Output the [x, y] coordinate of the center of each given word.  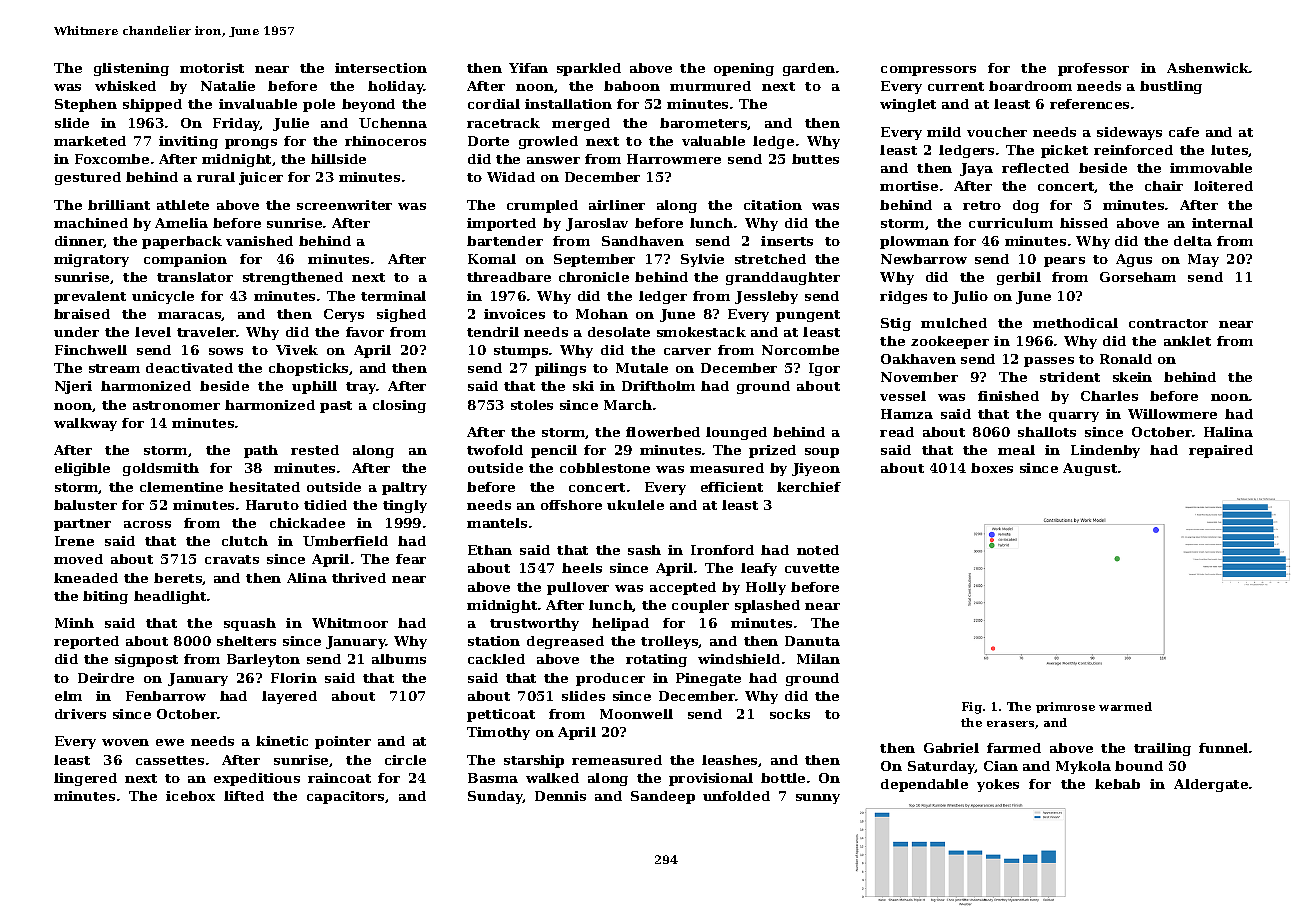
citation [773, 205]
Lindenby [1105, 451]
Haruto [272, 505]
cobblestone [605, 468]
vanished [259, 241]
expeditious [257, 779]
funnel [1223, 748]
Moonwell [636, 714]
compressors [928, 71]
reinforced [1133, 150]
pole [319, 105]
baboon [632, 86]
